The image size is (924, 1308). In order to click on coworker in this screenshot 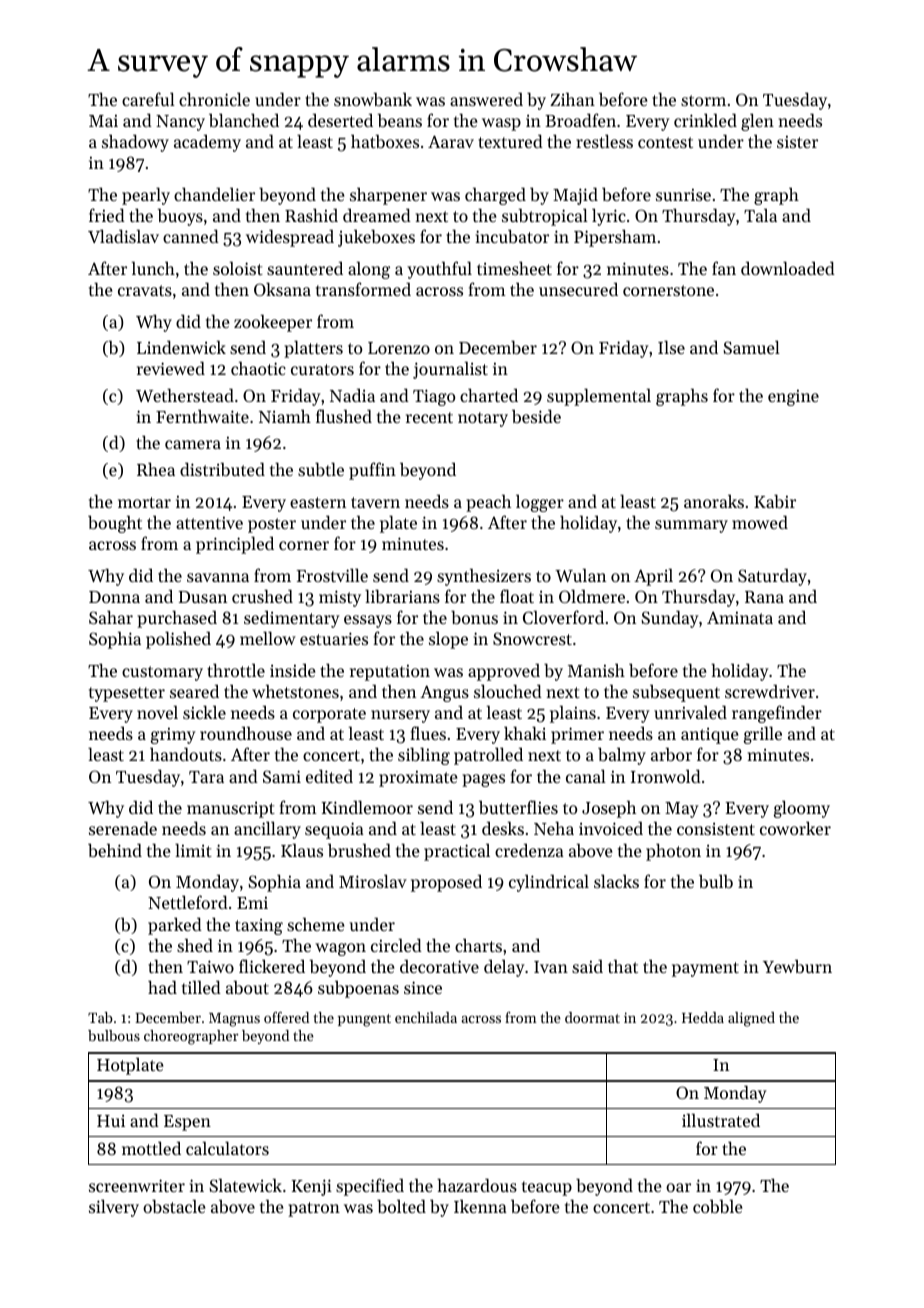, I will do `click(795, 828)`.
